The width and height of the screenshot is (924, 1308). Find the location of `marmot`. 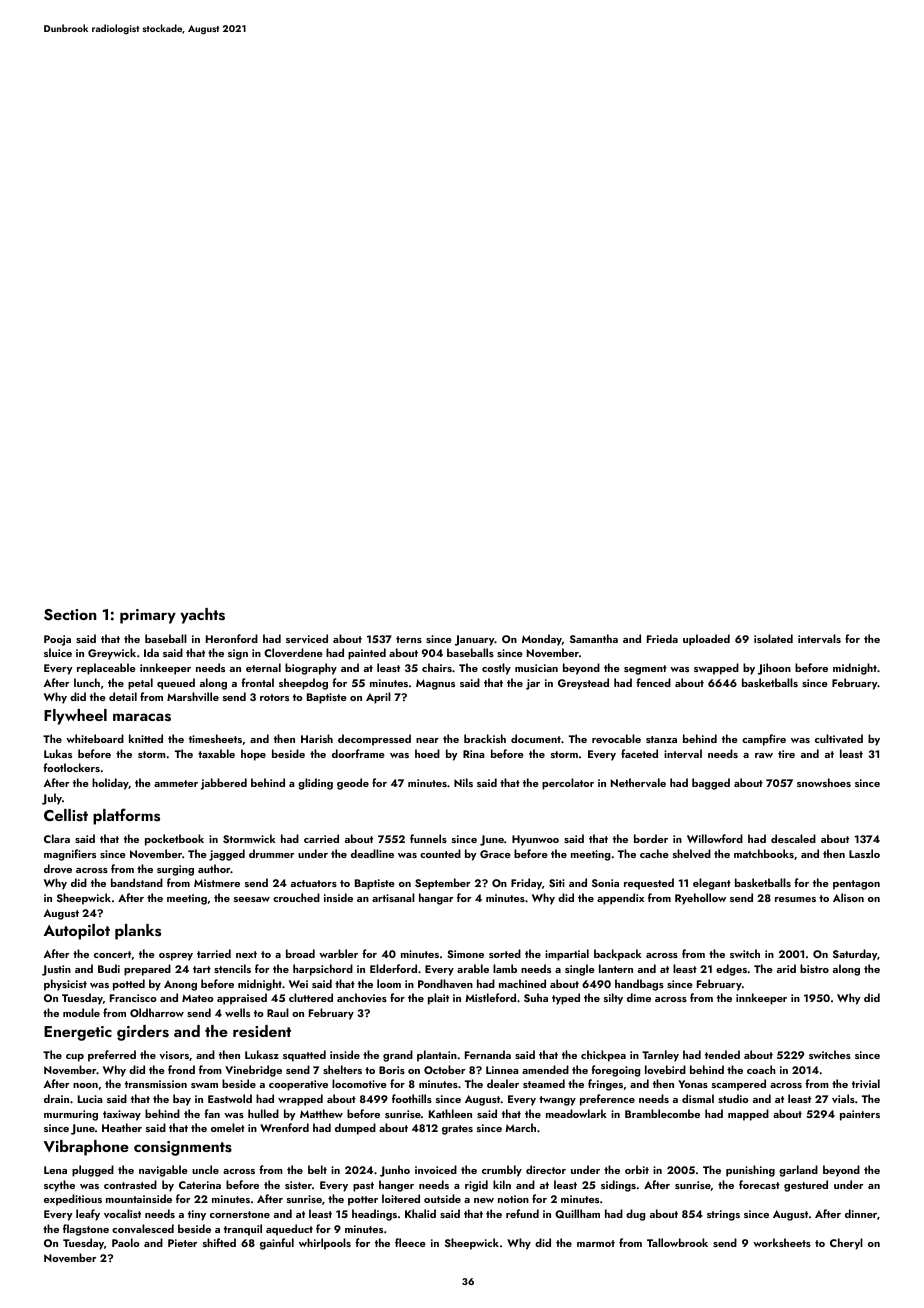

marmot is located at coordinates (596, 1243).
